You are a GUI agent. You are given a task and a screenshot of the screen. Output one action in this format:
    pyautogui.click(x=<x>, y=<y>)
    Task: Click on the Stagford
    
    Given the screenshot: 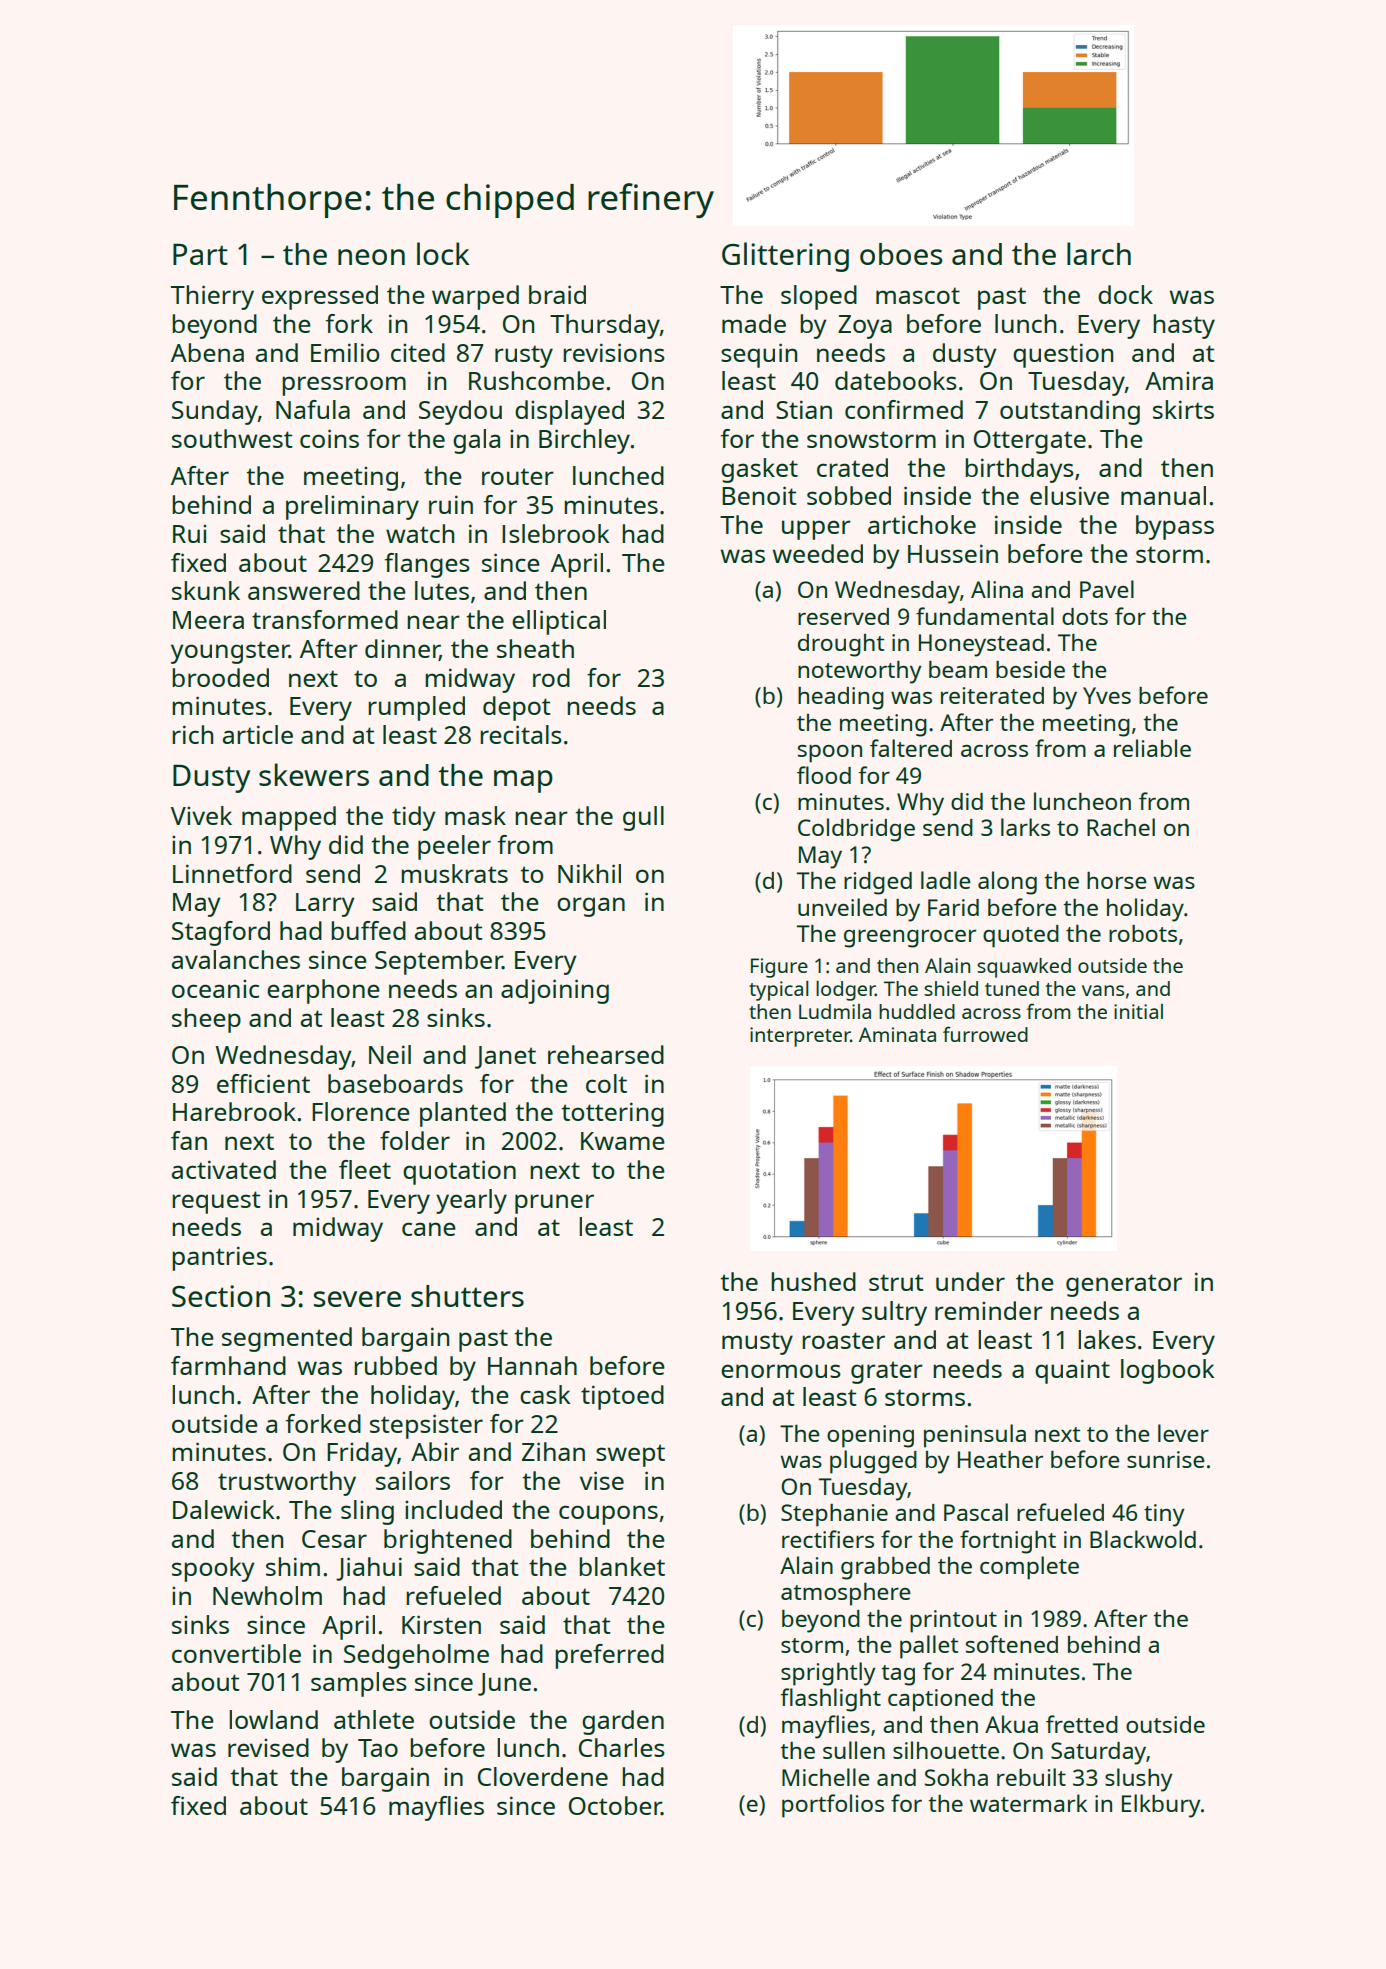 What is the action you would take?
    pyautogui.click(x=221, y=933)
